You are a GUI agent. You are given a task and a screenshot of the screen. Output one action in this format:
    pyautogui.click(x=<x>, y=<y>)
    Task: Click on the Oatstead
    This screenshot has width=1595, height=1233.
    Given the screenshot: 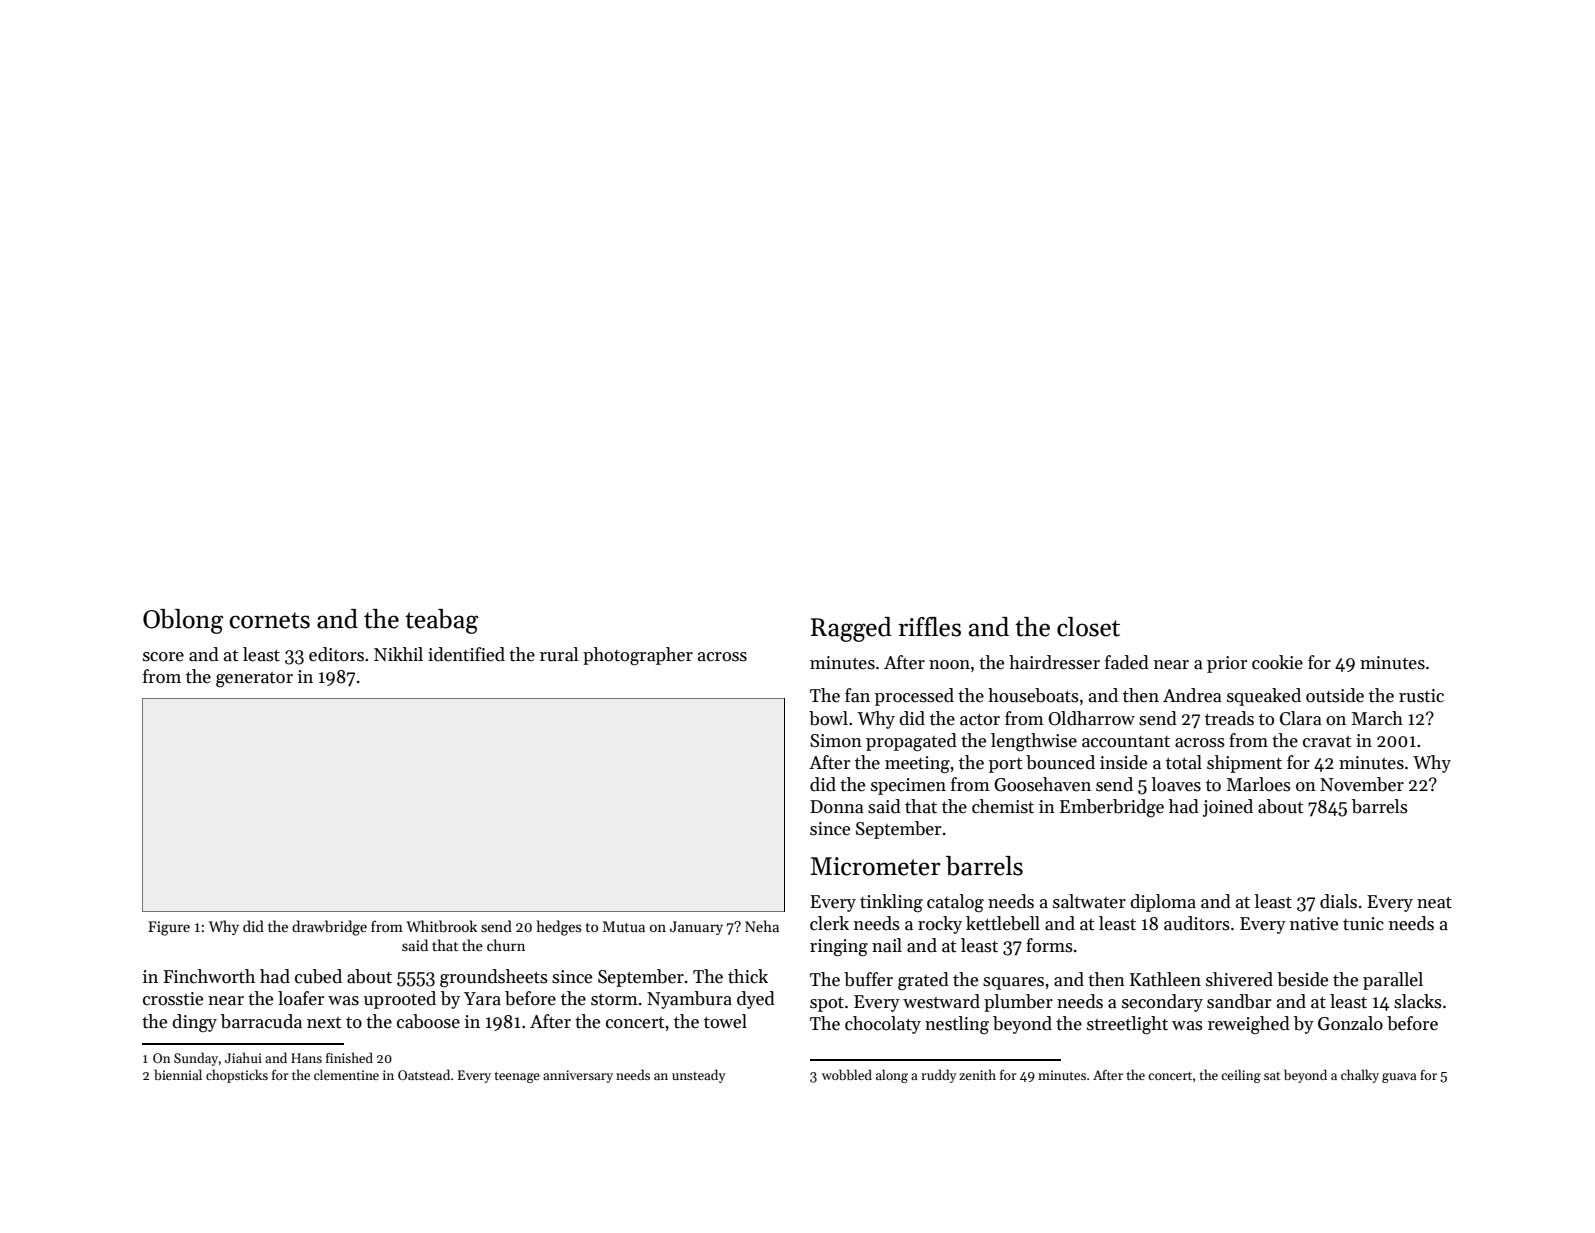 What is the action you would take?
    pyautogui.click(x=424, y=1074)
